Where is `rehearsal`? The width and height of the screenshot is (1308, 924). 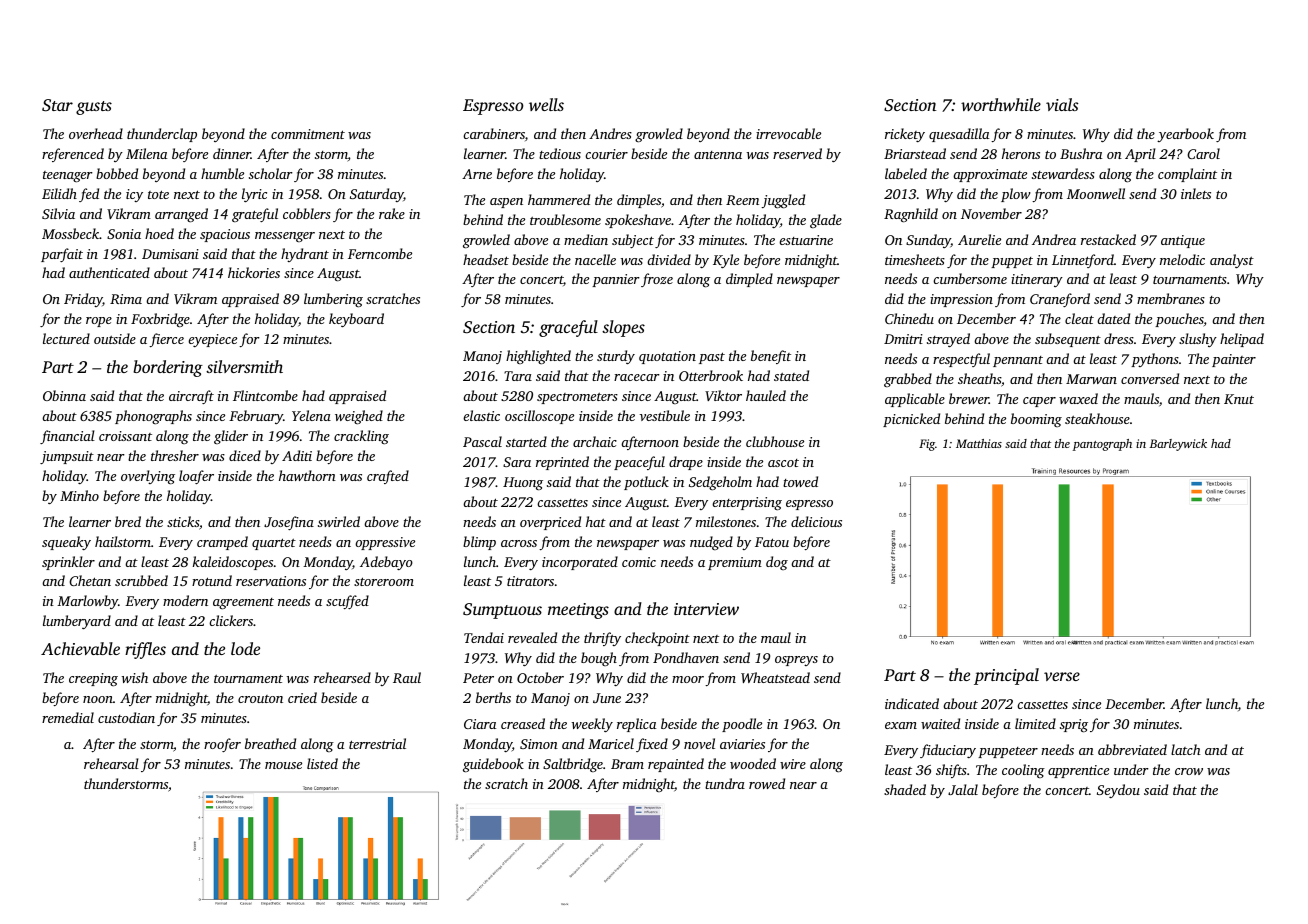
rehearsal is located at coordinates (111, 763).
